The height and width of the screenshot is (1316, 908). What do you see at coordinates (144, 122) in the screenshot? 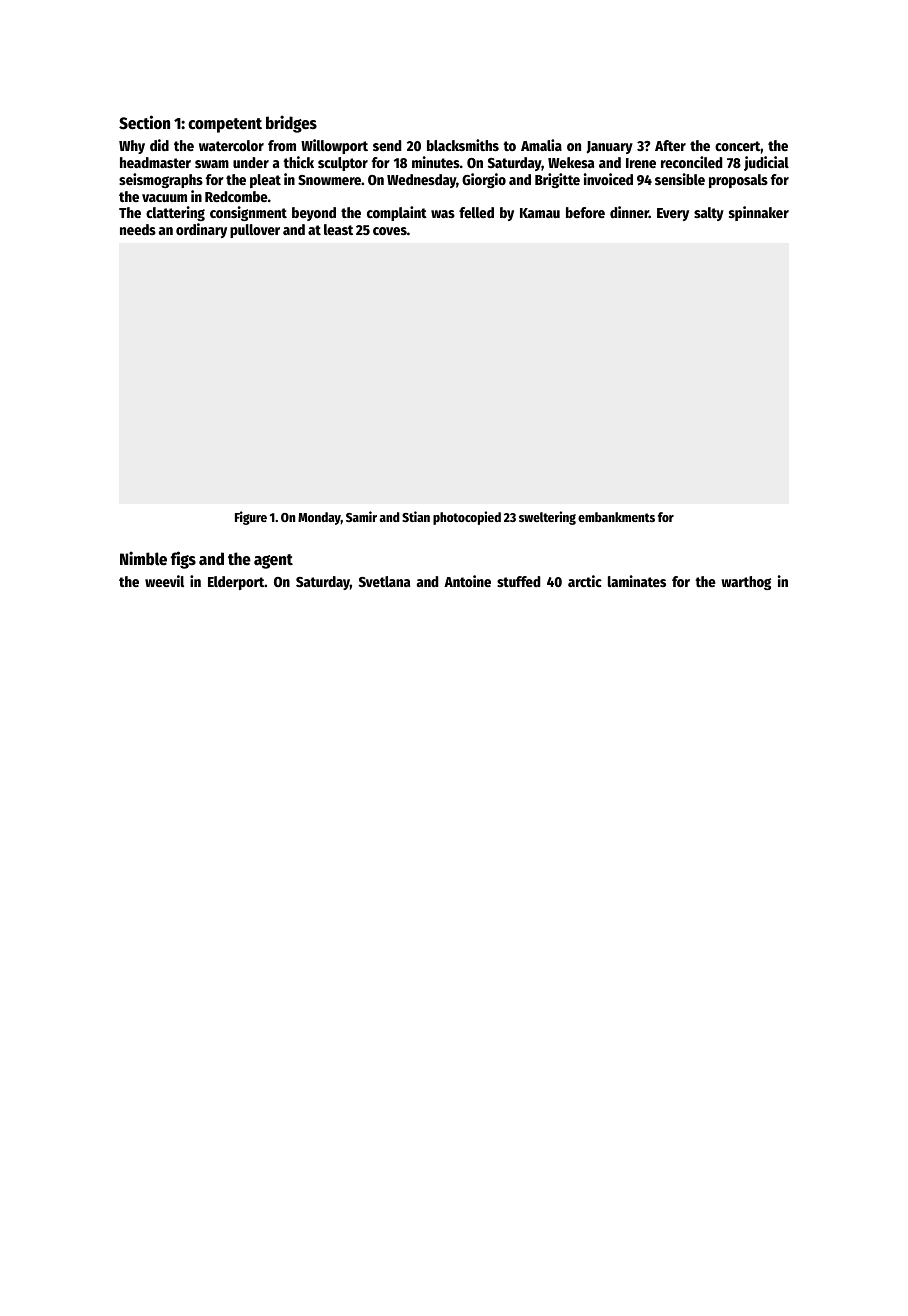
I see `Section` at bounding box center [144, 122].
